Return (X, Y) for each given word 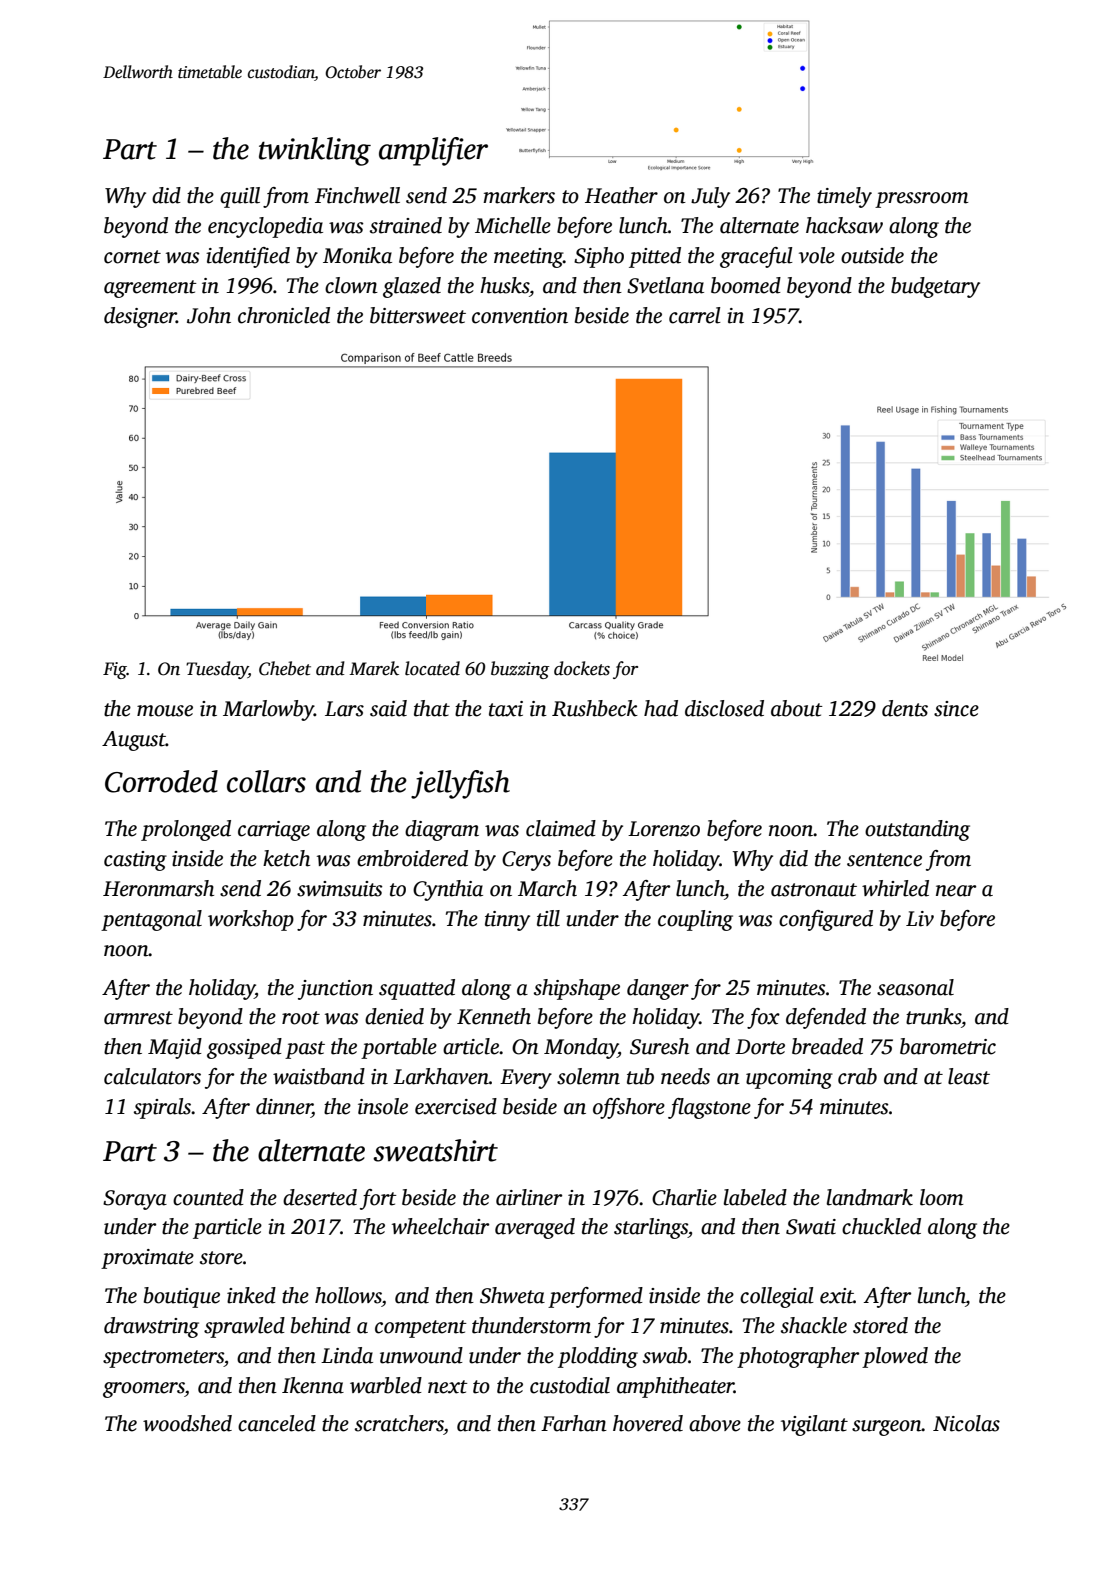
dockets (582, 668)
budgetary (935, 287)
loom (942, 1197)
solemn (588, 1076)
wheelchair (440, 1226)
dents (905, 708)
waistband (319, 1076)
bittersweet (418, 315)
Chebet (285, 668)
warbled (386, 1385)
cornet (132, 257)
